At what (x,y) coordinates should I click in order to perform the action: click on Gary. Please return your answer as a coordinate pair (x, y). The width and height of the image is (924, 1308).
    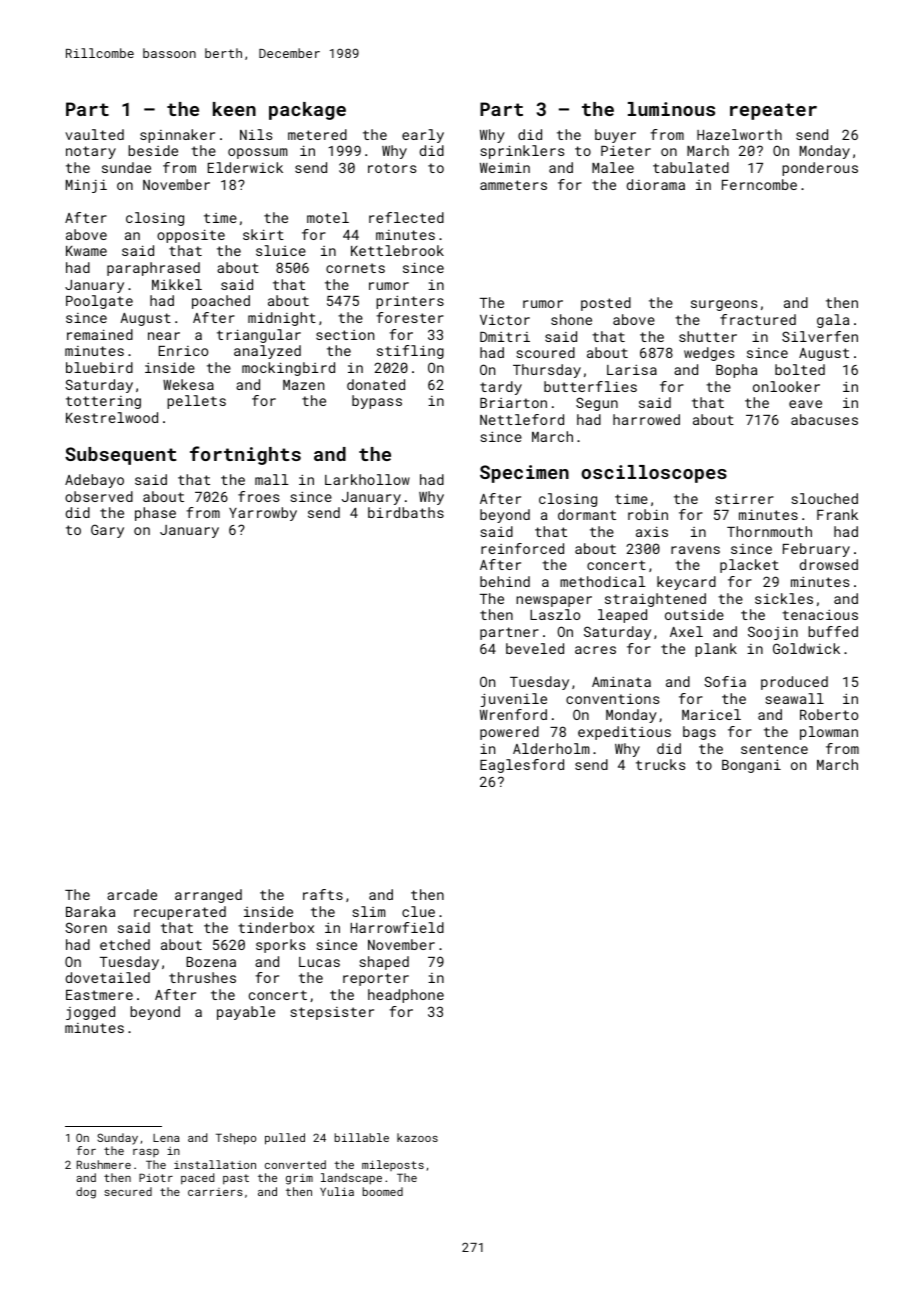
    Looking at the image, I should click on (107, 531).
